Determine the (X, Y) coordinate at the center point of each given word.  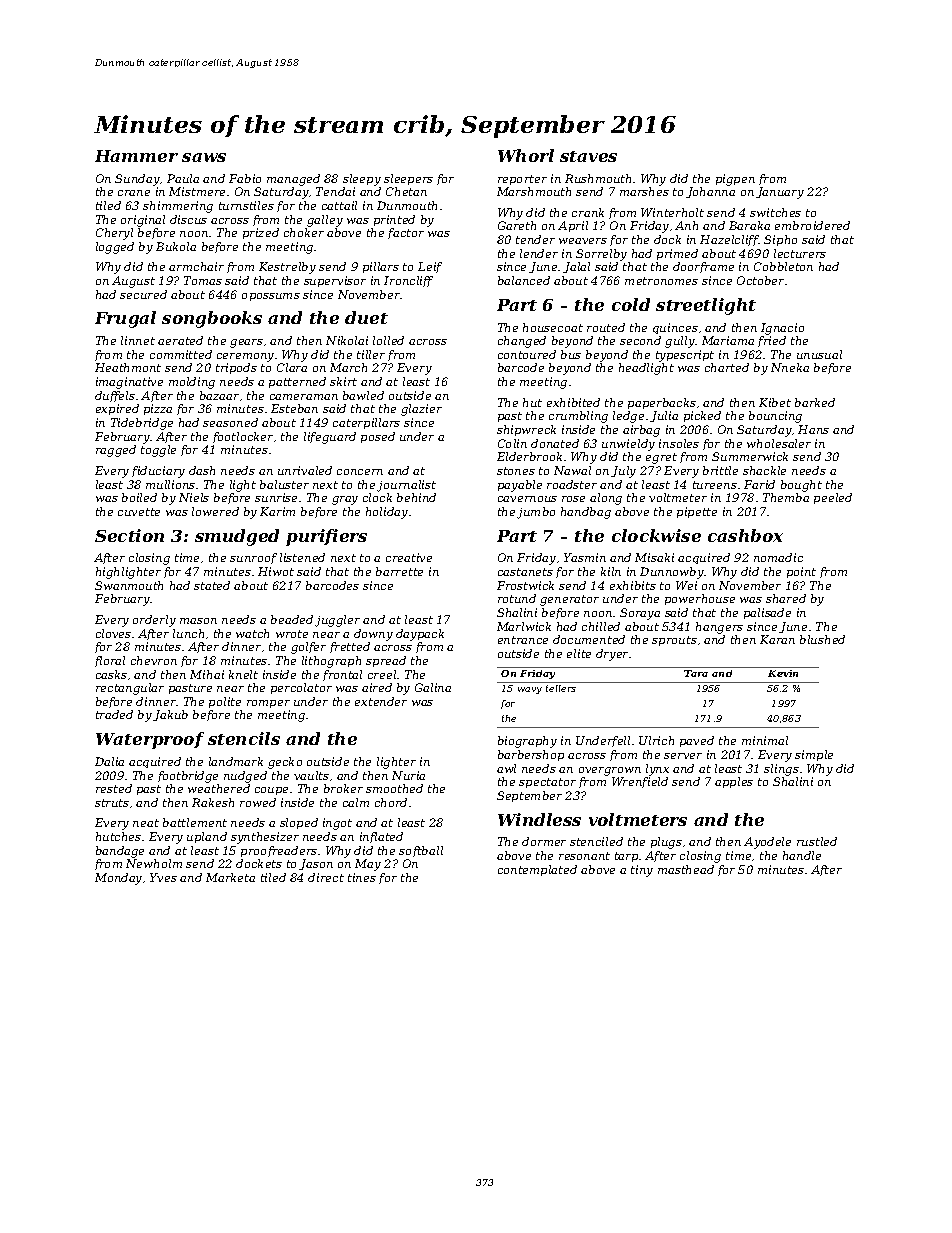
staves (588, 156)
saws (204, 157)
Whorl (526, 155)
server (683, 756)
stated (212, 585)
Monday (118, 879)
